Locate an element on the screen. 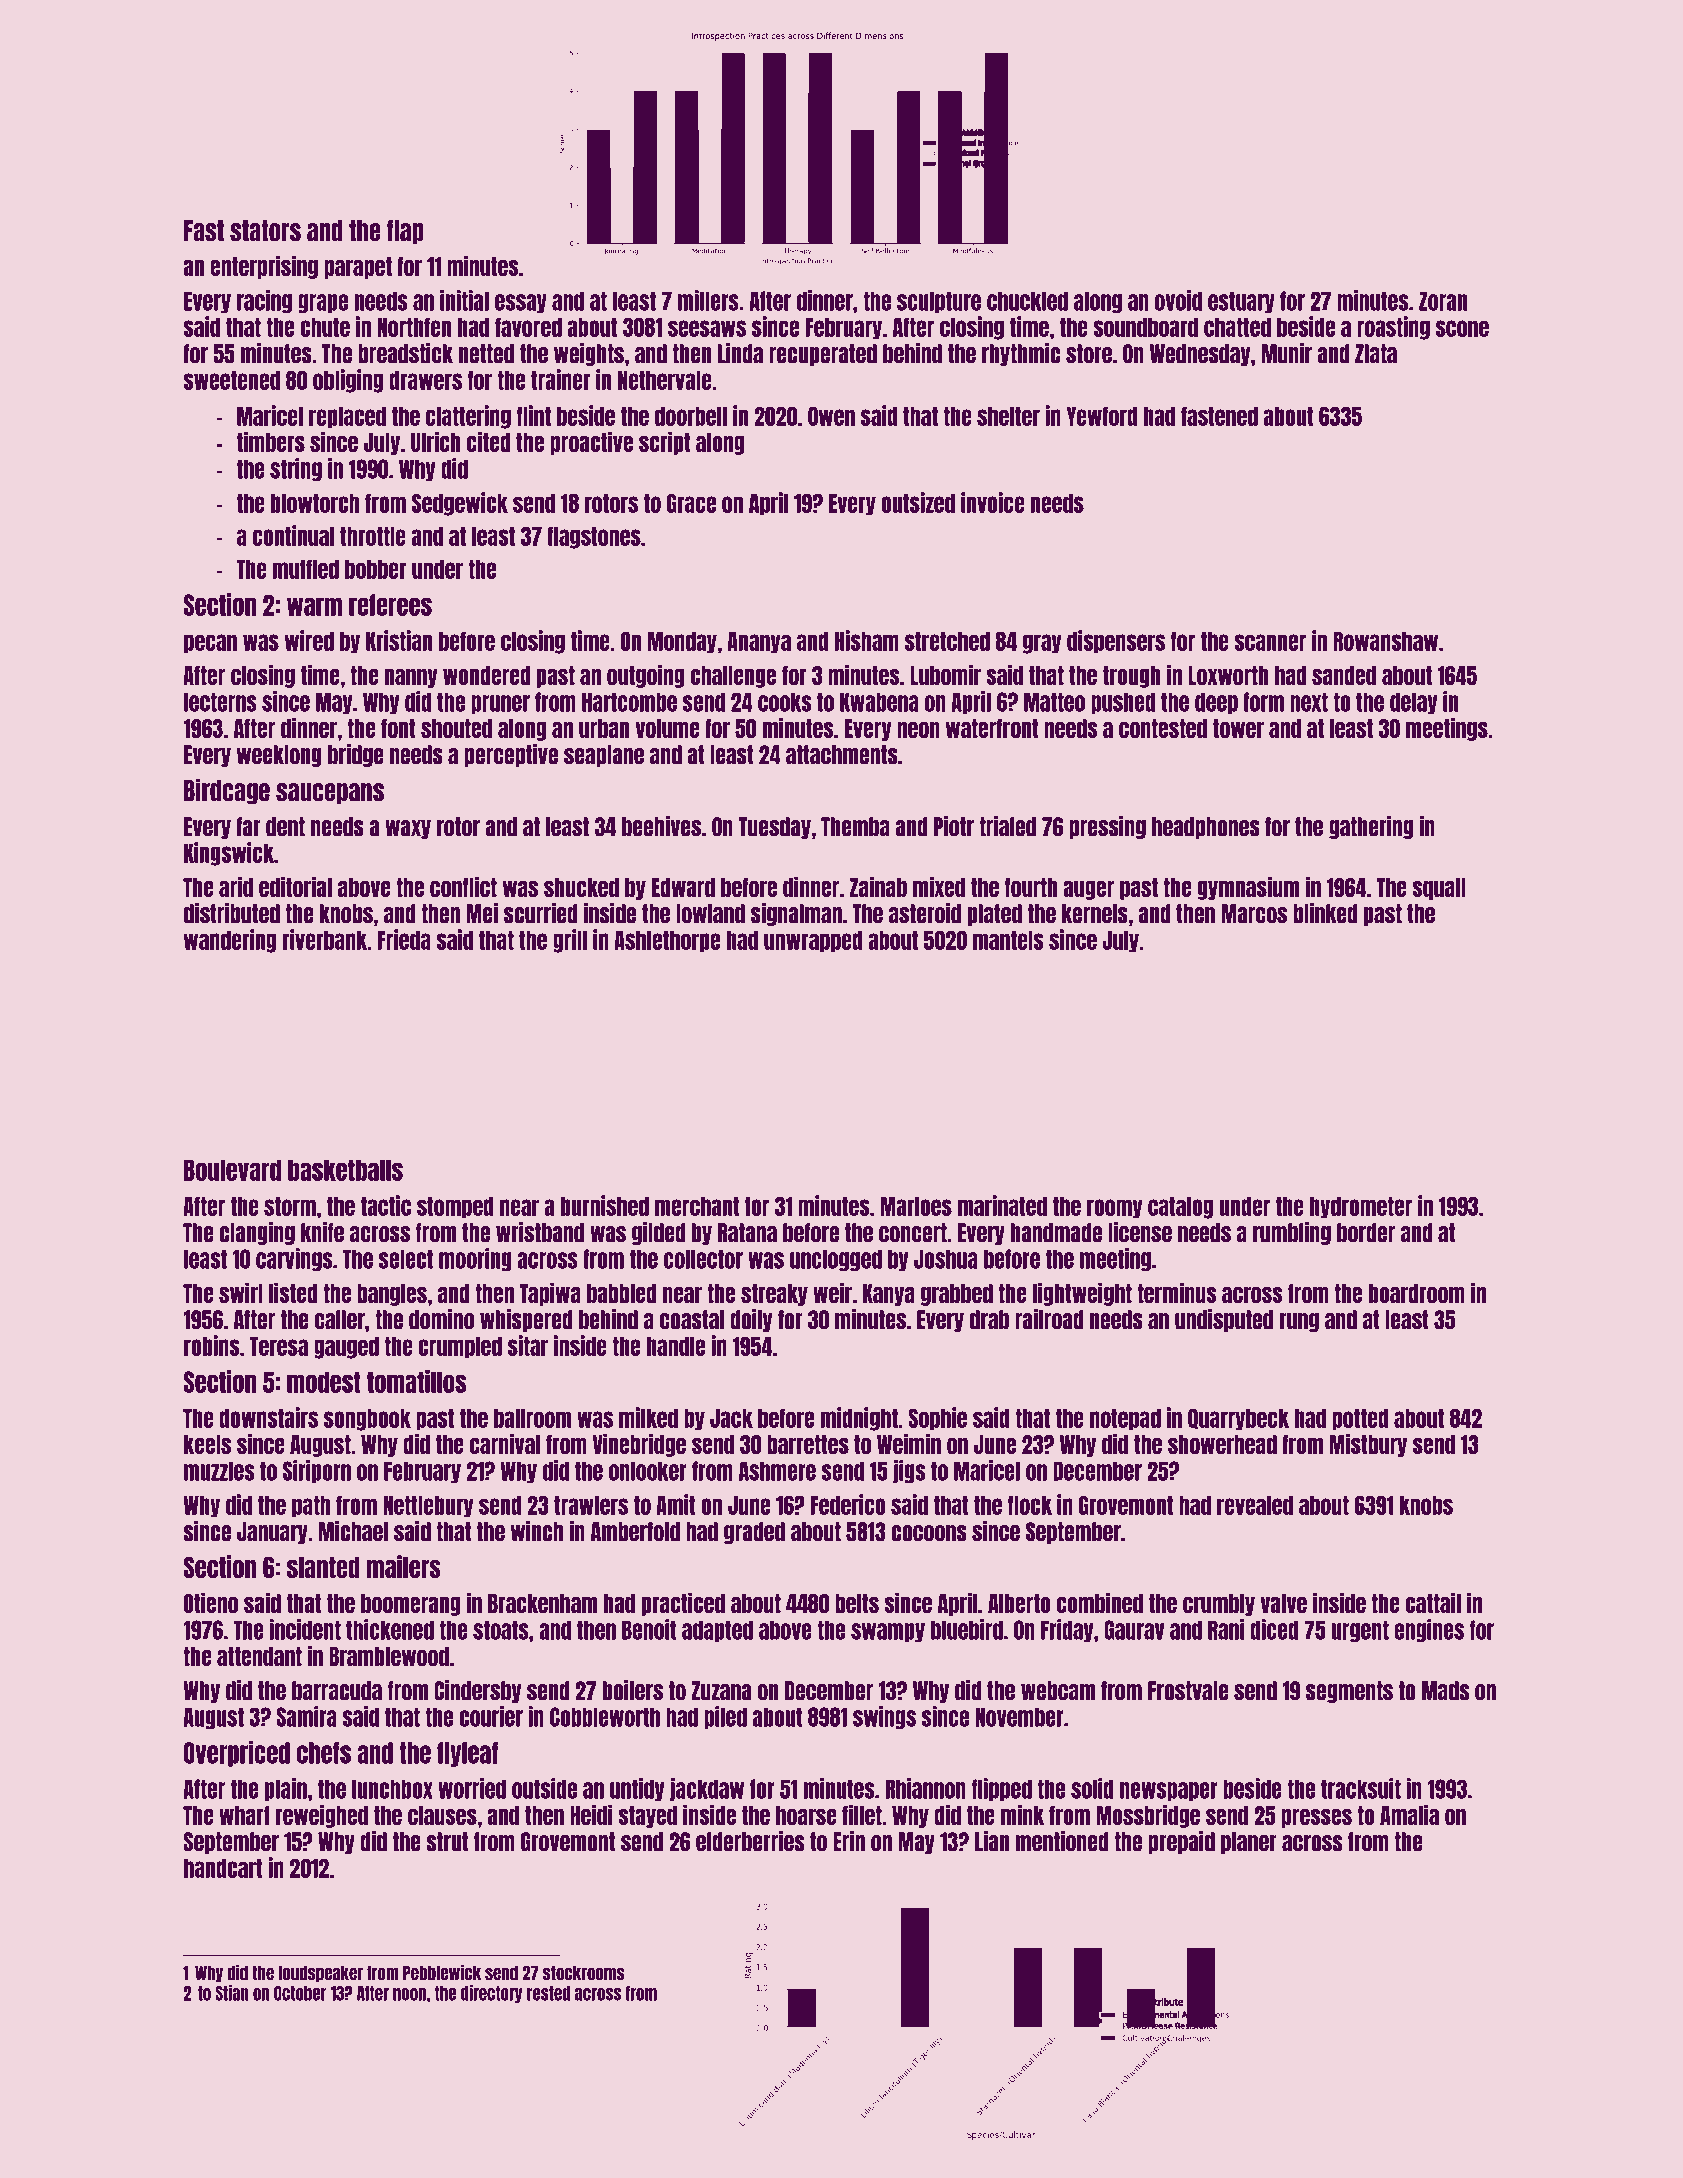 This screenshot has height=2178, width=1683. volume is located at coordinates (667, 728).
